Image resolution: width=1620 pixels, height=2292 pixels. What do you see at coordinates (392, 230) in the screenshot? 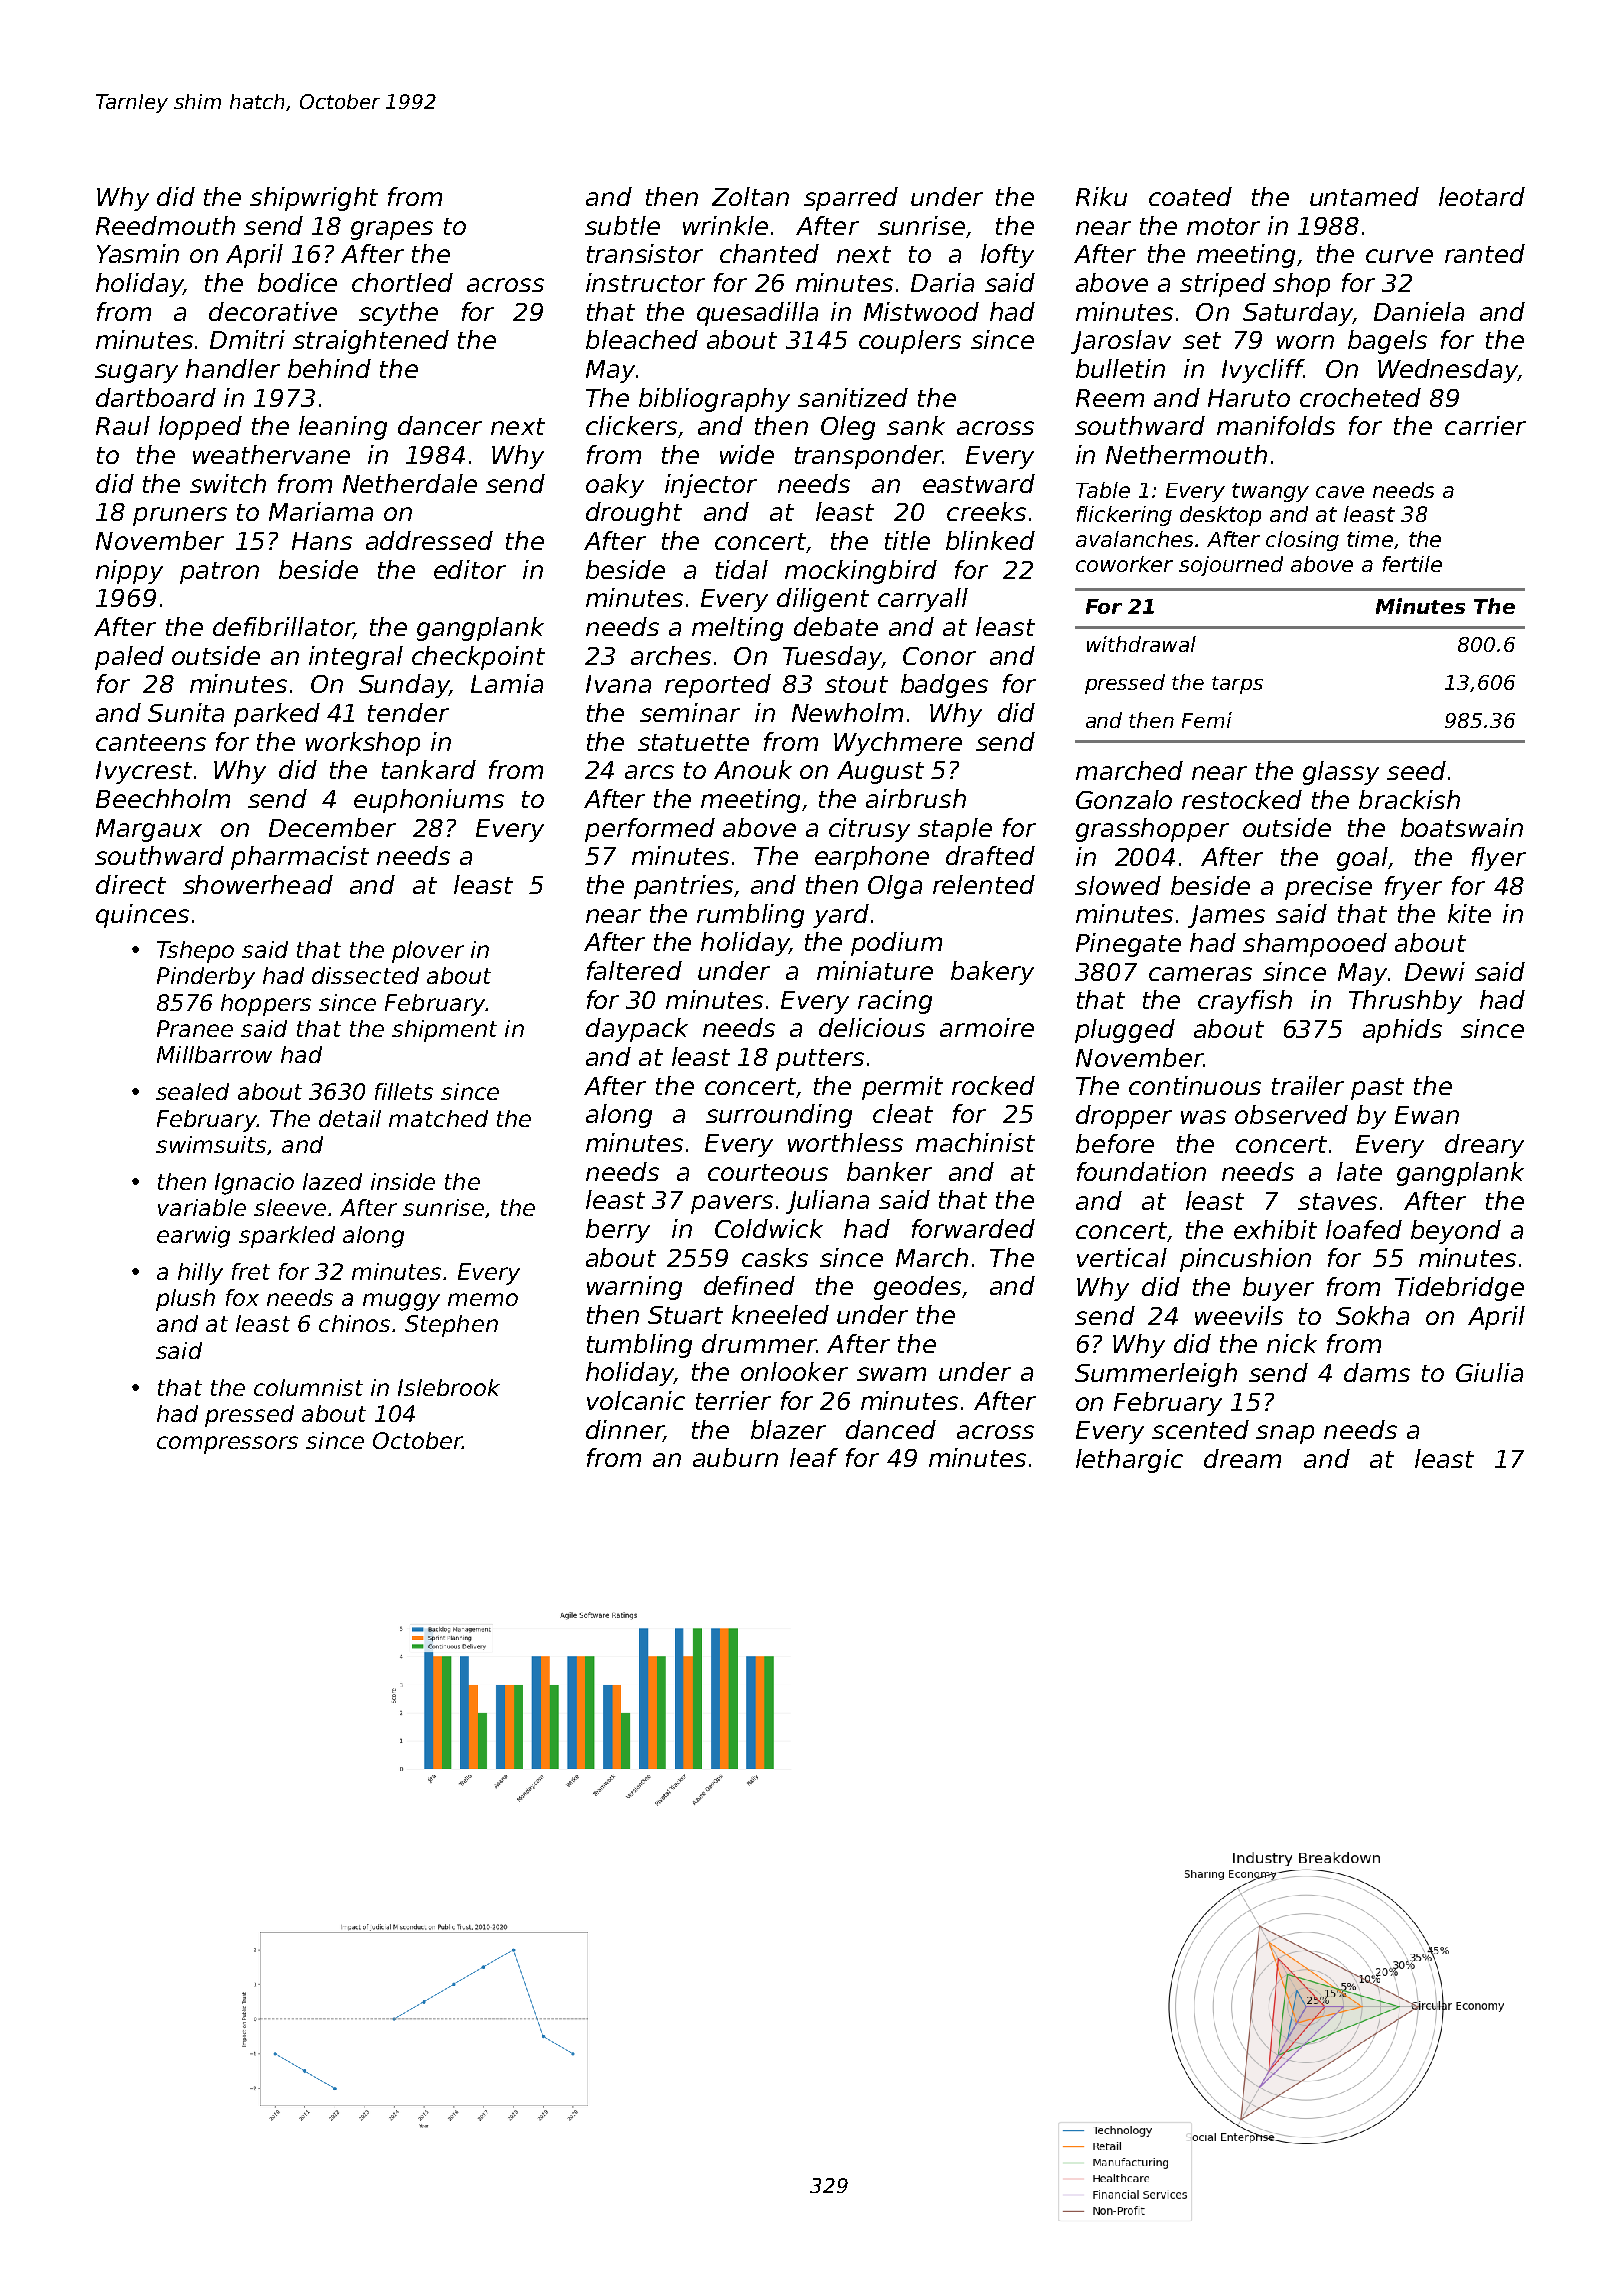
I see `grapes` at bounding box center [392, 230].
